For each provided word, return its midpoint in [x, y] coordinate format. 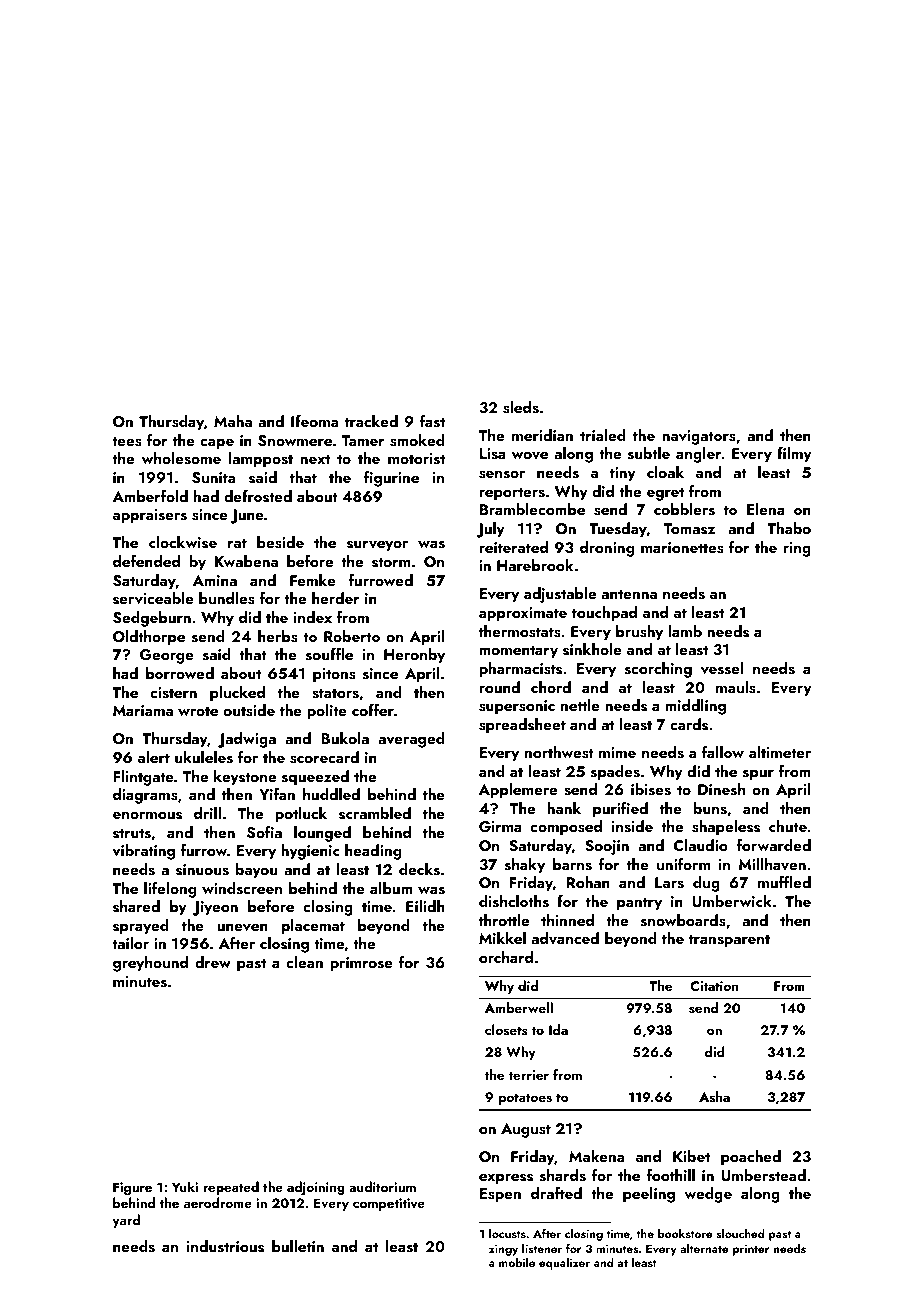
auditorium [382, 1186]
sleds [521, 407]
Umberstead [763, 1175]
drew [213, 962]
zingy [503, 1250]
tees [127, 441]
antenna [629, 594]
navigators [699, 437]
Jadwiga [247, 740]
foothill [671, 1175]
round [499, 687]
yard [126, 1221]
